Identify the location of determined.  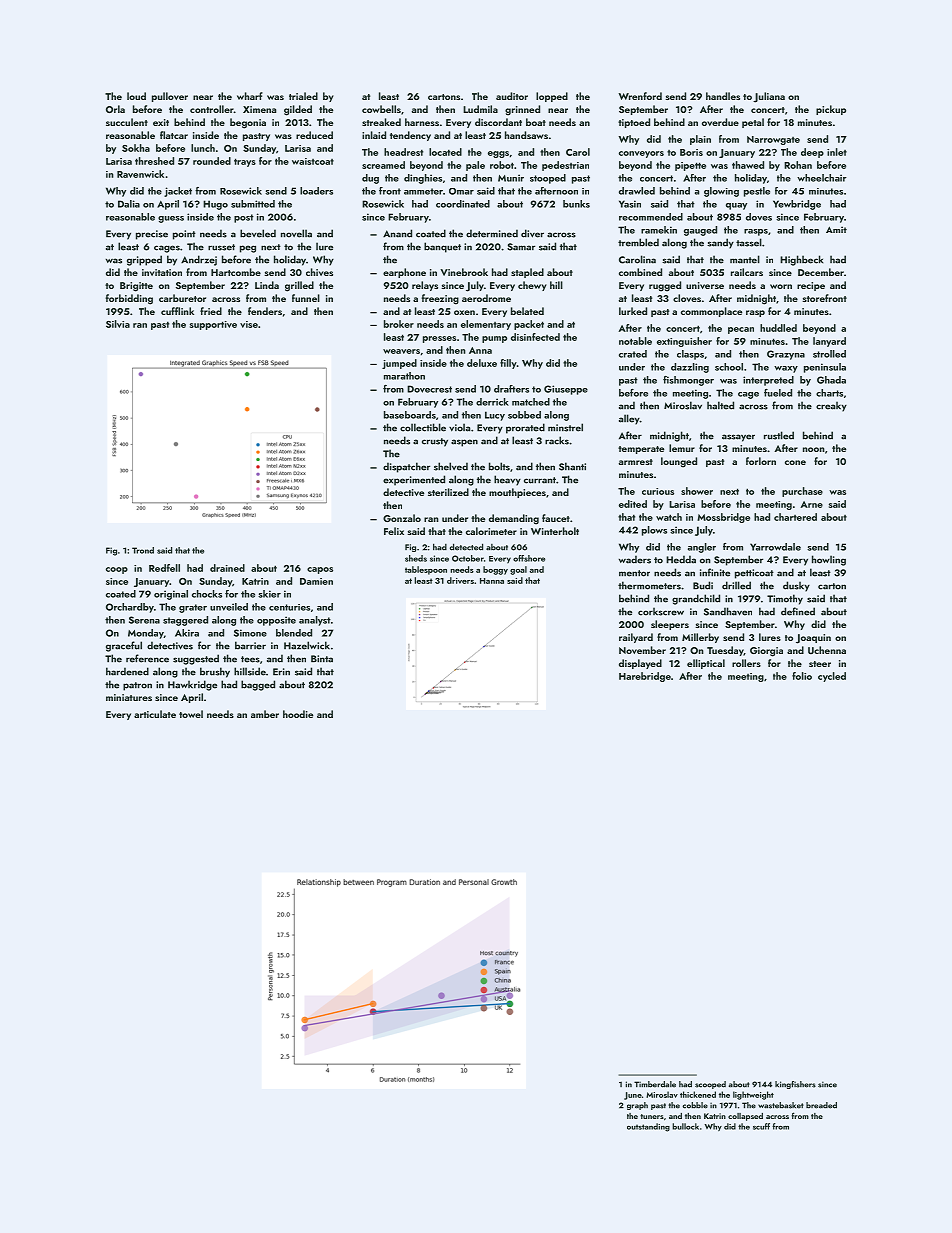
(492, 233).
